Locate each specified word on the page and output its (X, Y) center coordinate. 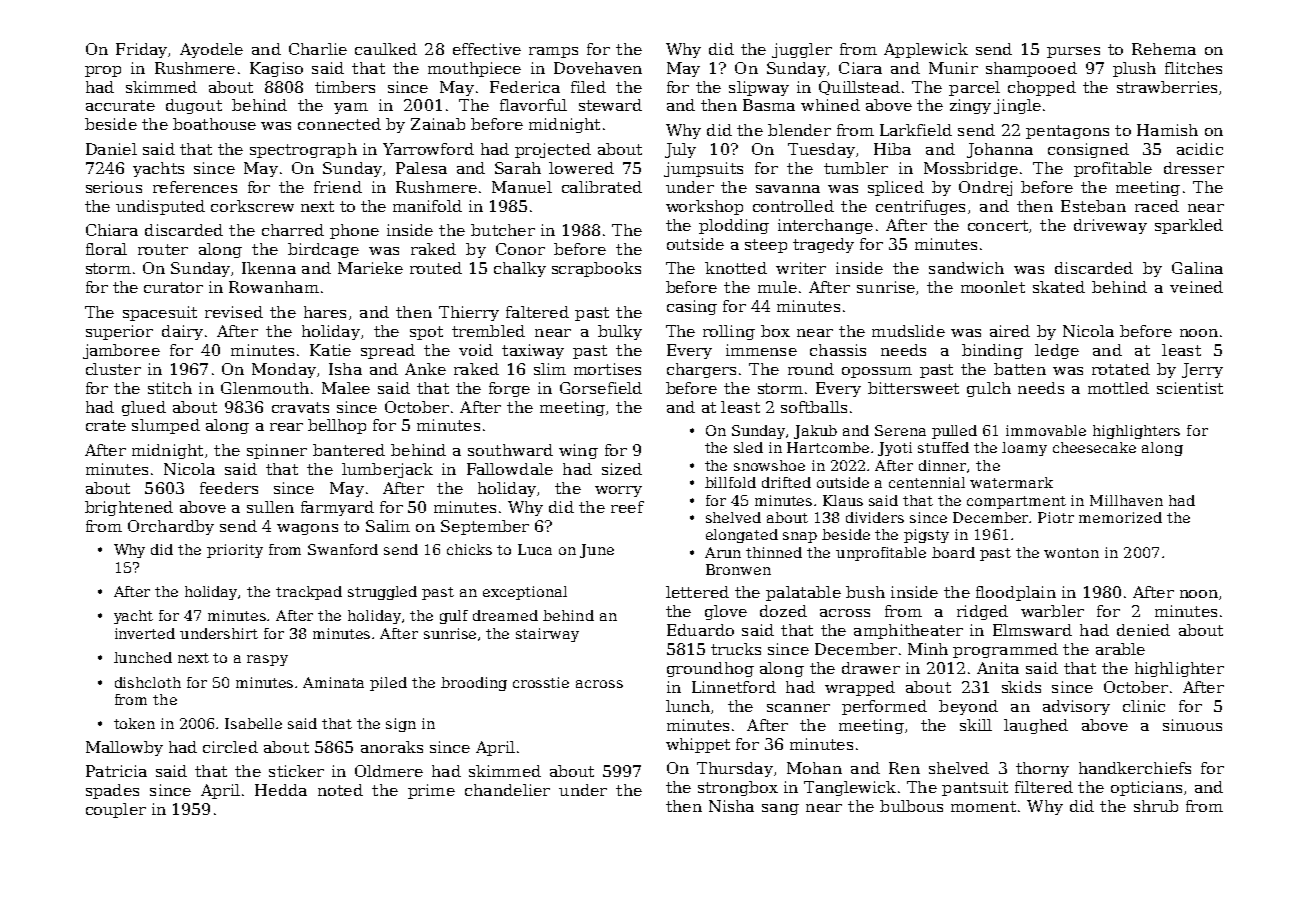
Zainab (438, 124)
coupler (116, 810)
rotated (1121, 369)
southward (510, 450)
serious (114, 187)
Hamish (1167, 130)
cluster (113, 369)
